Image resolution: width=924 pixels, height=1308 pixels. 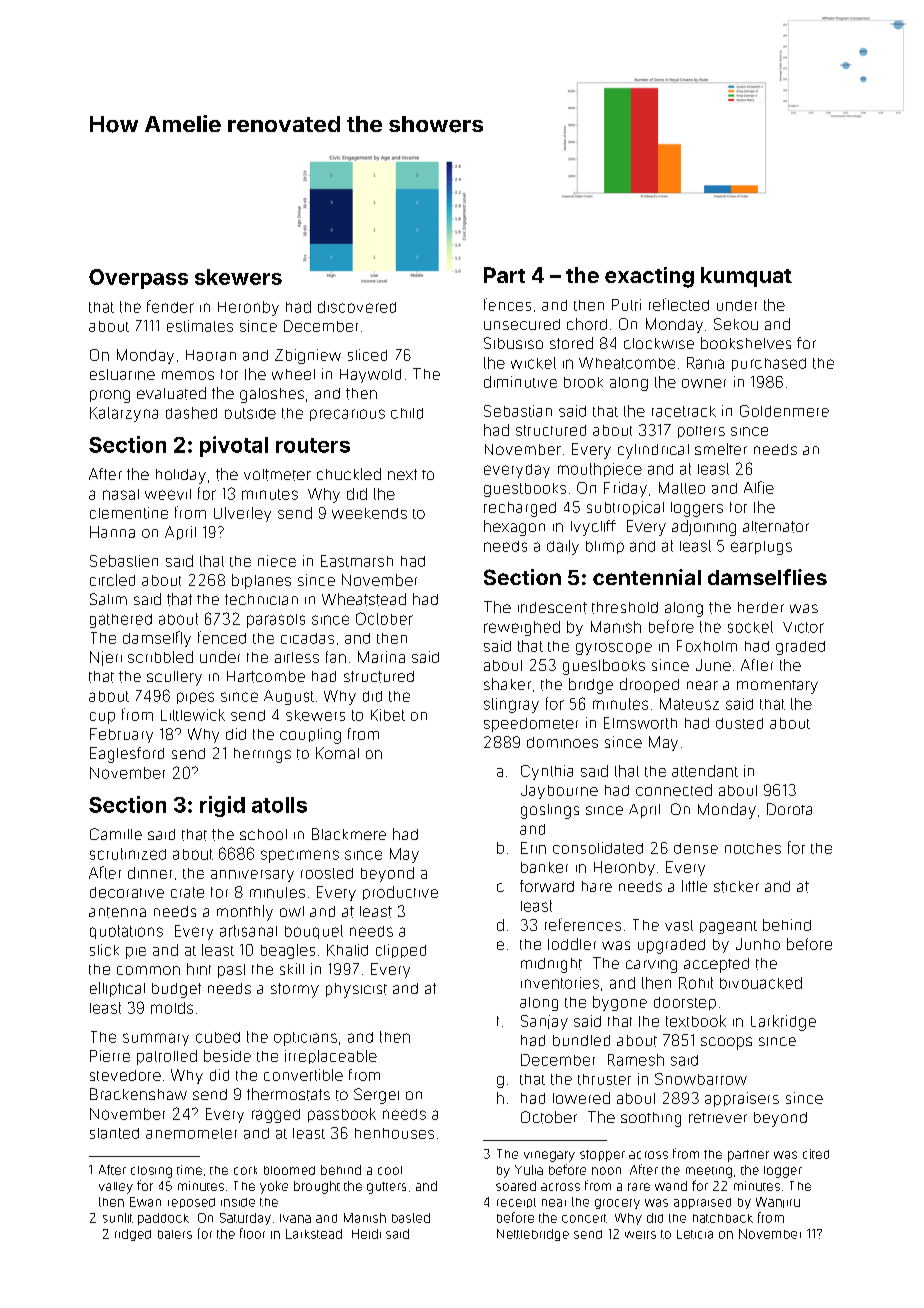 What do you see at coordinates (347, 950) in the screenshot?
I see `Khalid` at bounding box center [347, 950].
